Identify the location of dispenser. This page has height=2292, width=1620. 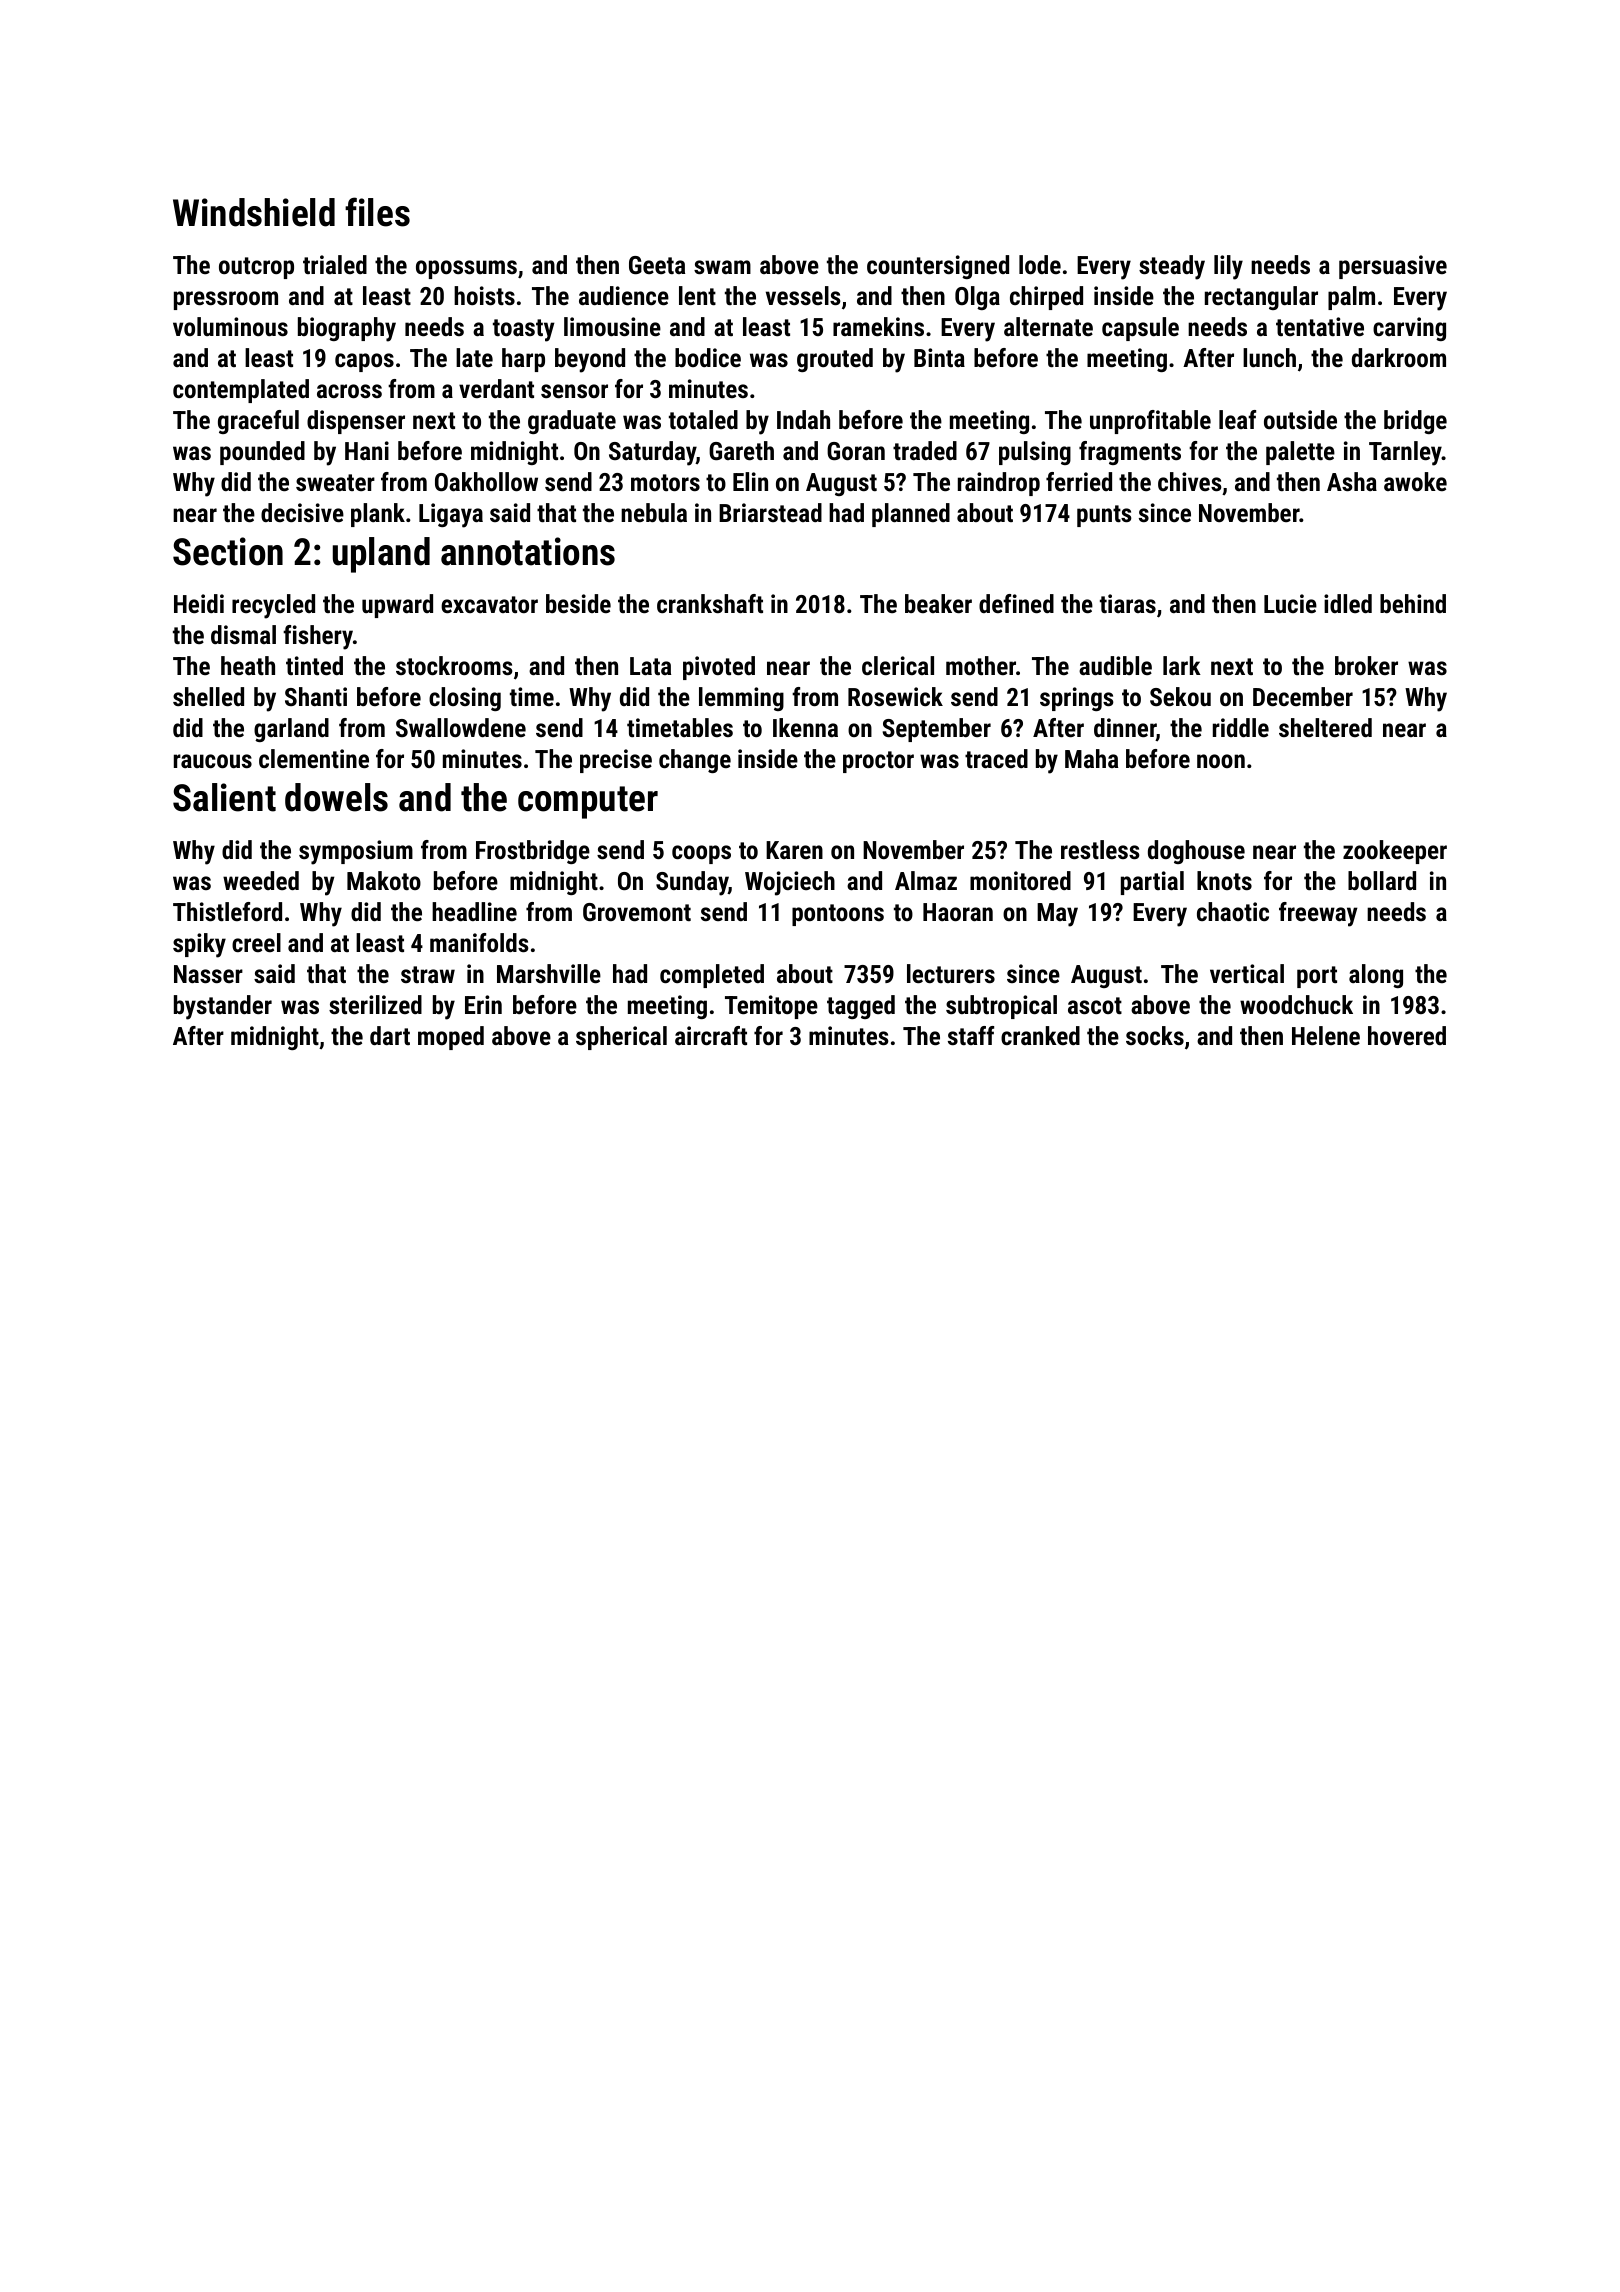
(356, 422).
